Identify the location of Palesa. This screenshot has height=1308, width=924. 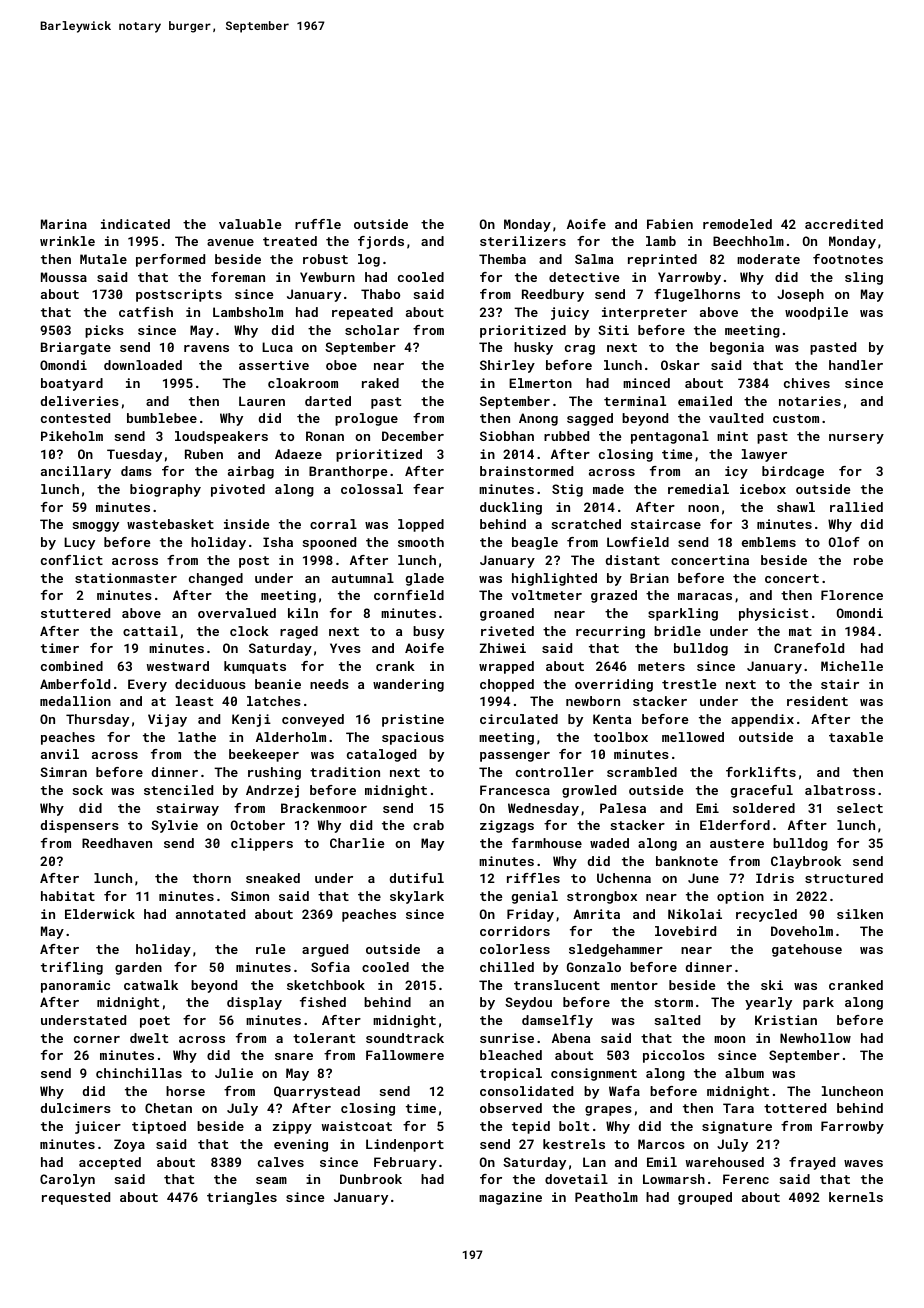
(623, 808).
